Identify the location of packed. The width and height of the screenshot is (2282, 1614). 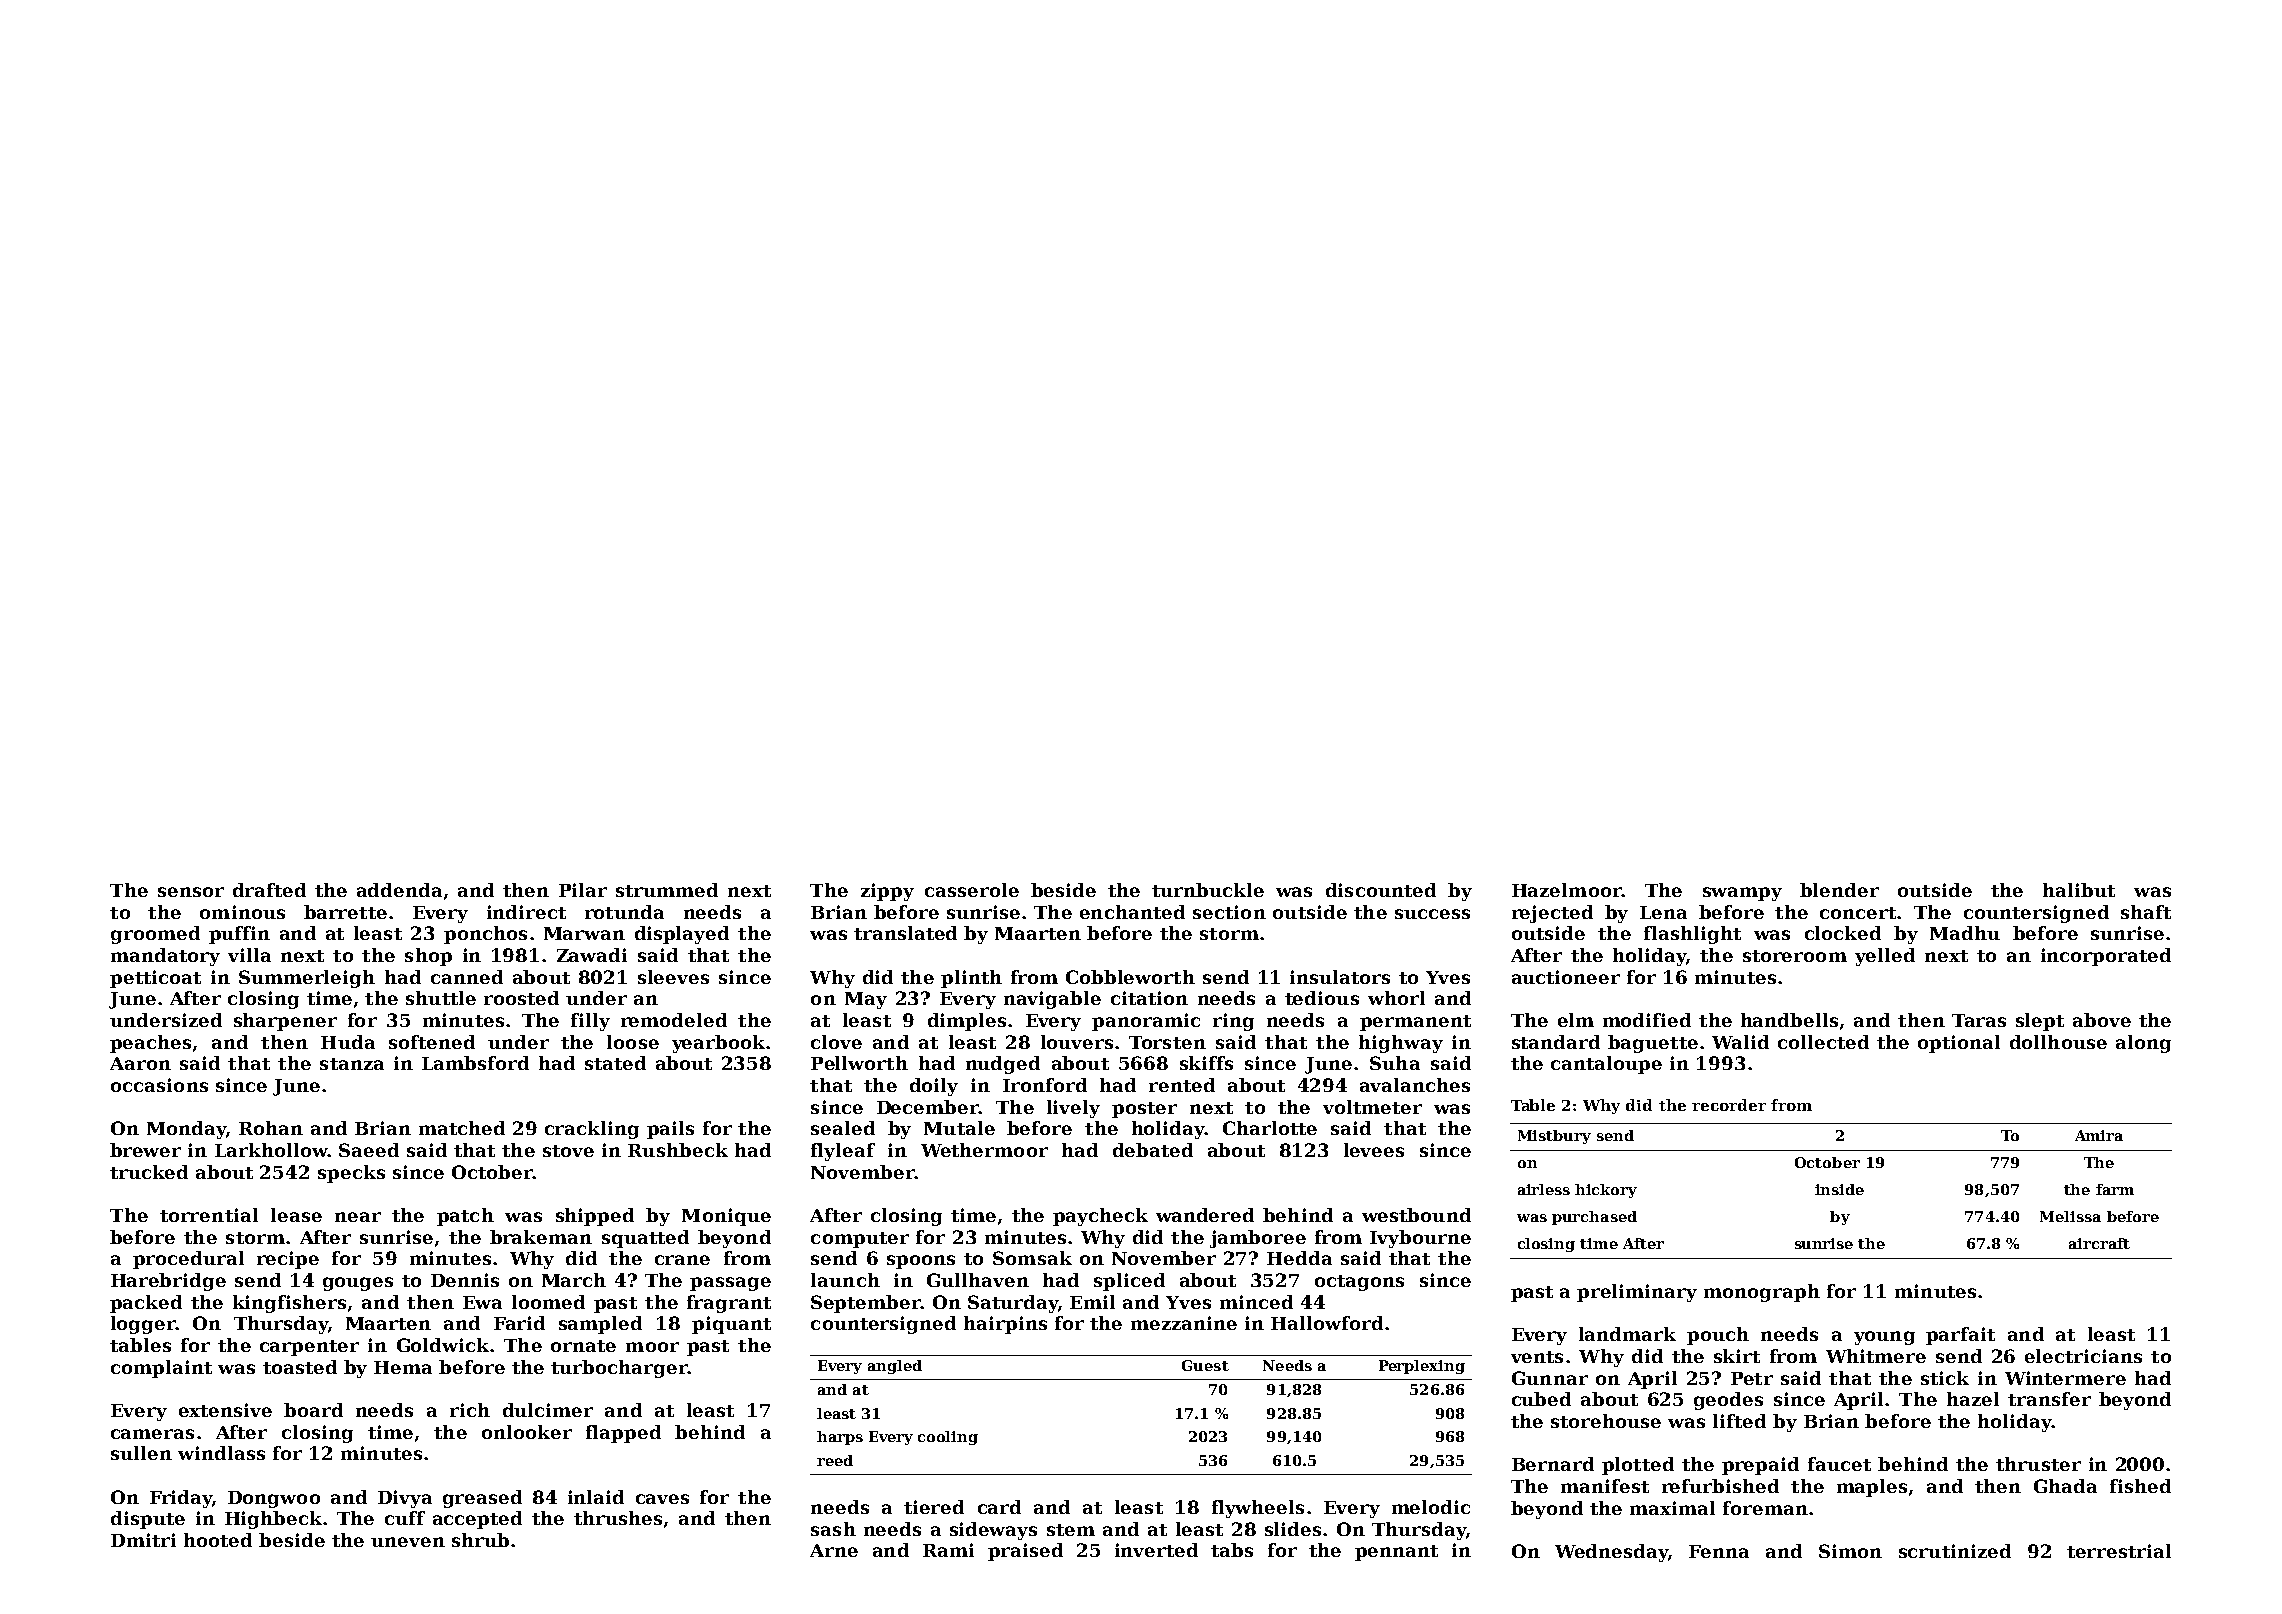
(146, 1304).
